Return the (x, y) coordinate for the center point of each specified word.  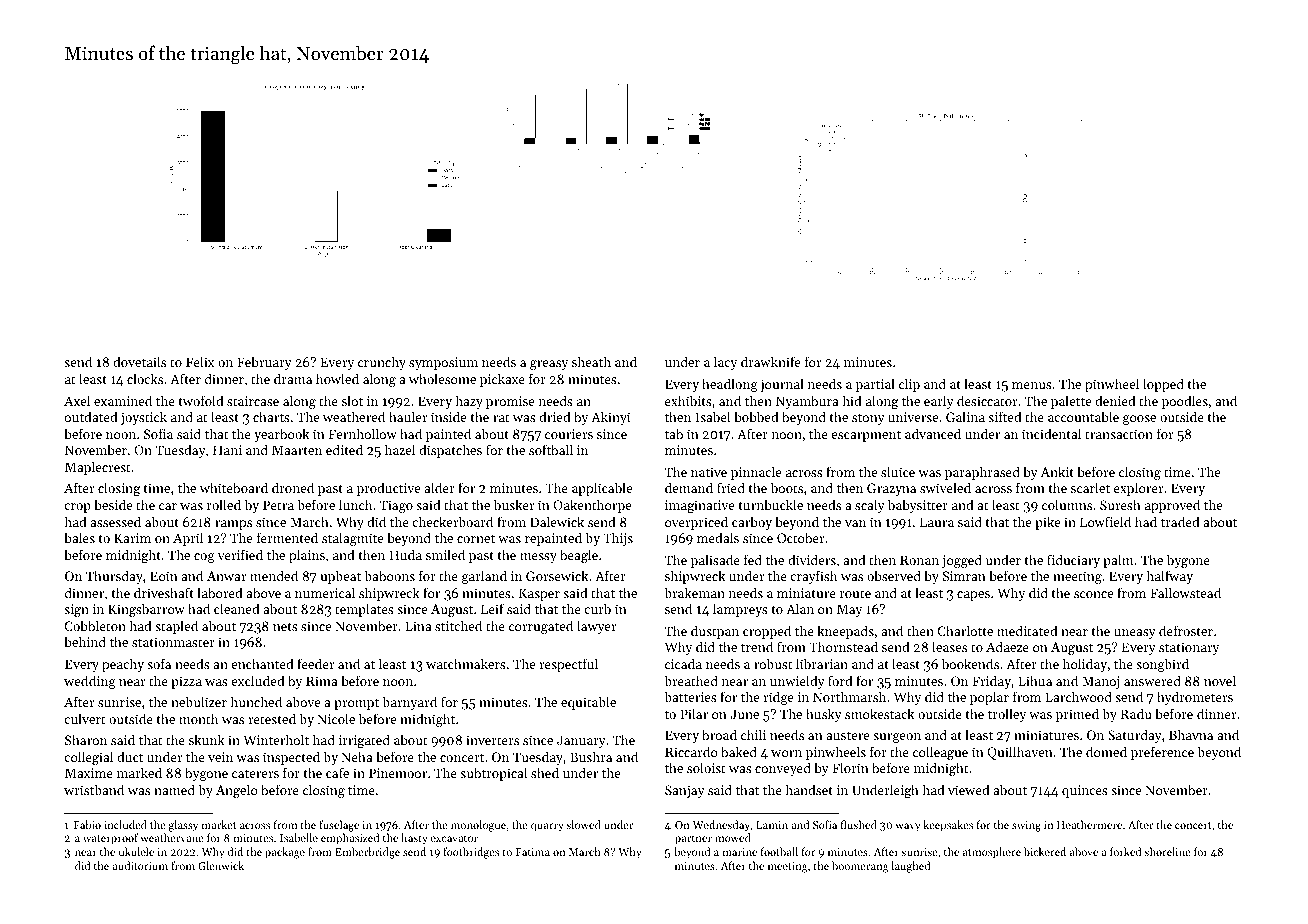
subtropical (493, 774)
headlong (730, 385)
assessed (115, 521)
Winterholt (276, 739)
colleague (940, 753)
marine (739, 852)
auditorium (140, 865)
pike (1047, 523)
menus (1032, 385)
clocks (145, 378)
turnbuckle (770, 504)
